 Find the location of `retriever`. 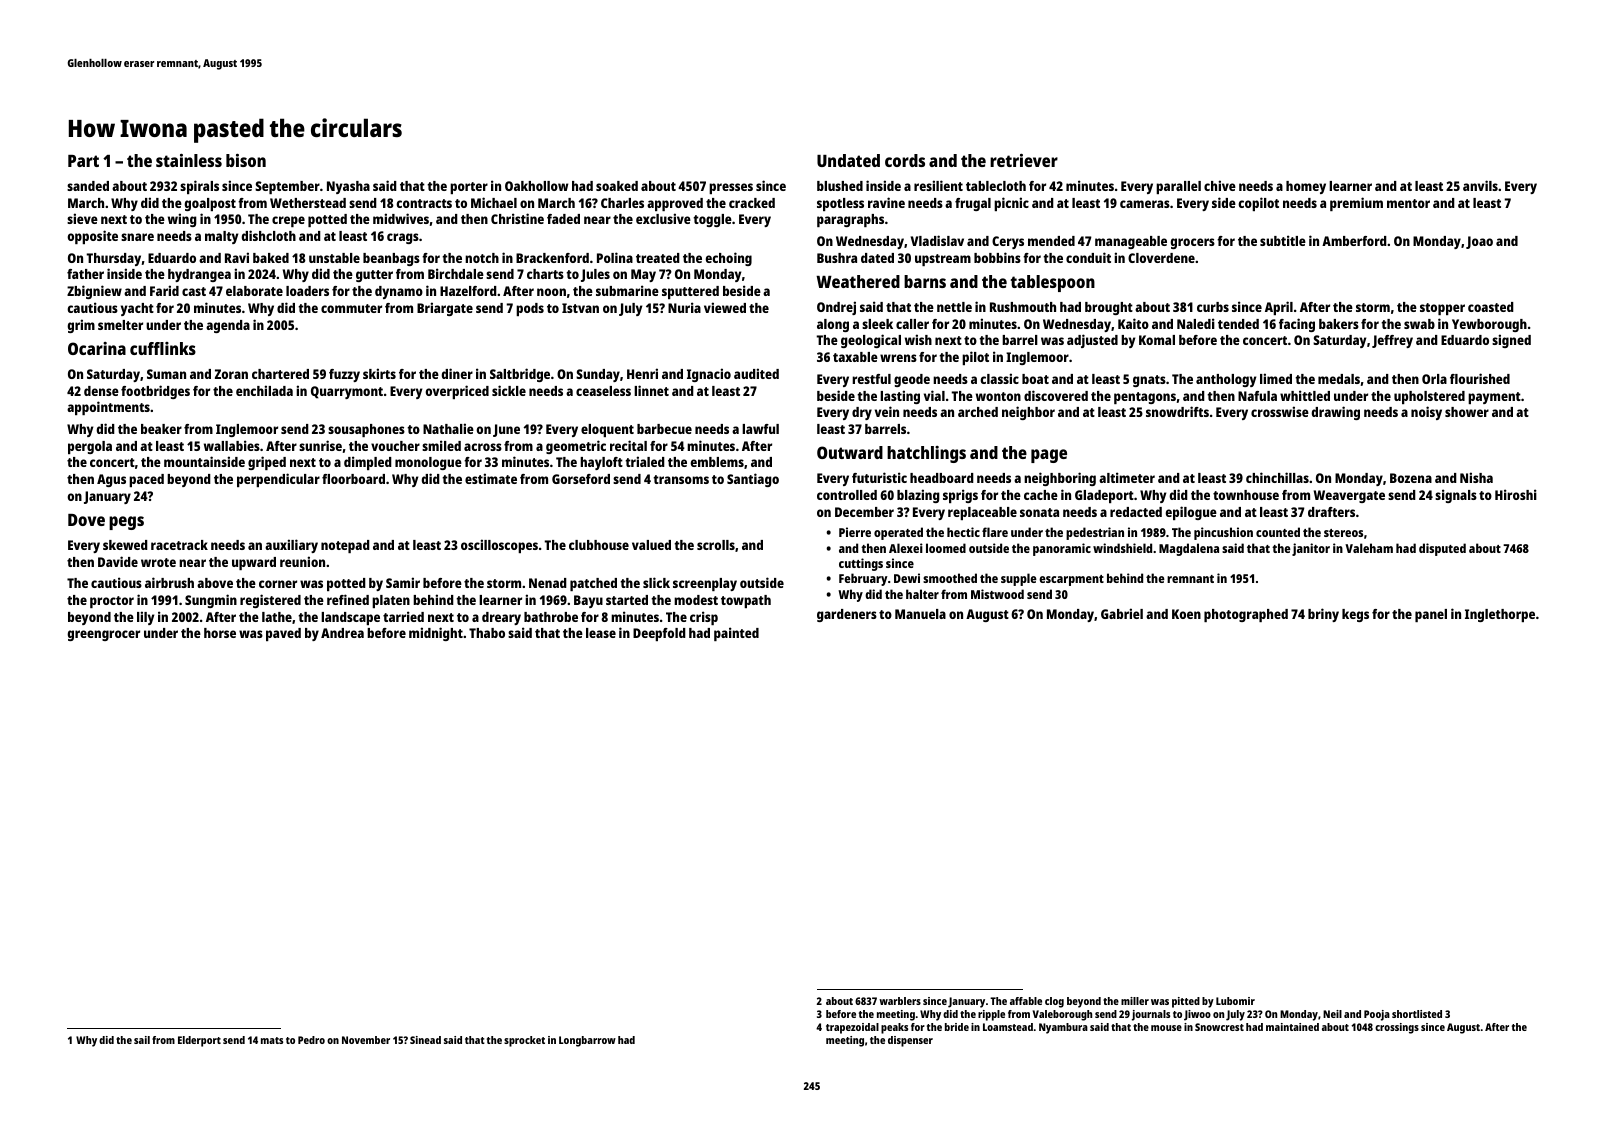

retriever is located at coordinates (1024, 160).
